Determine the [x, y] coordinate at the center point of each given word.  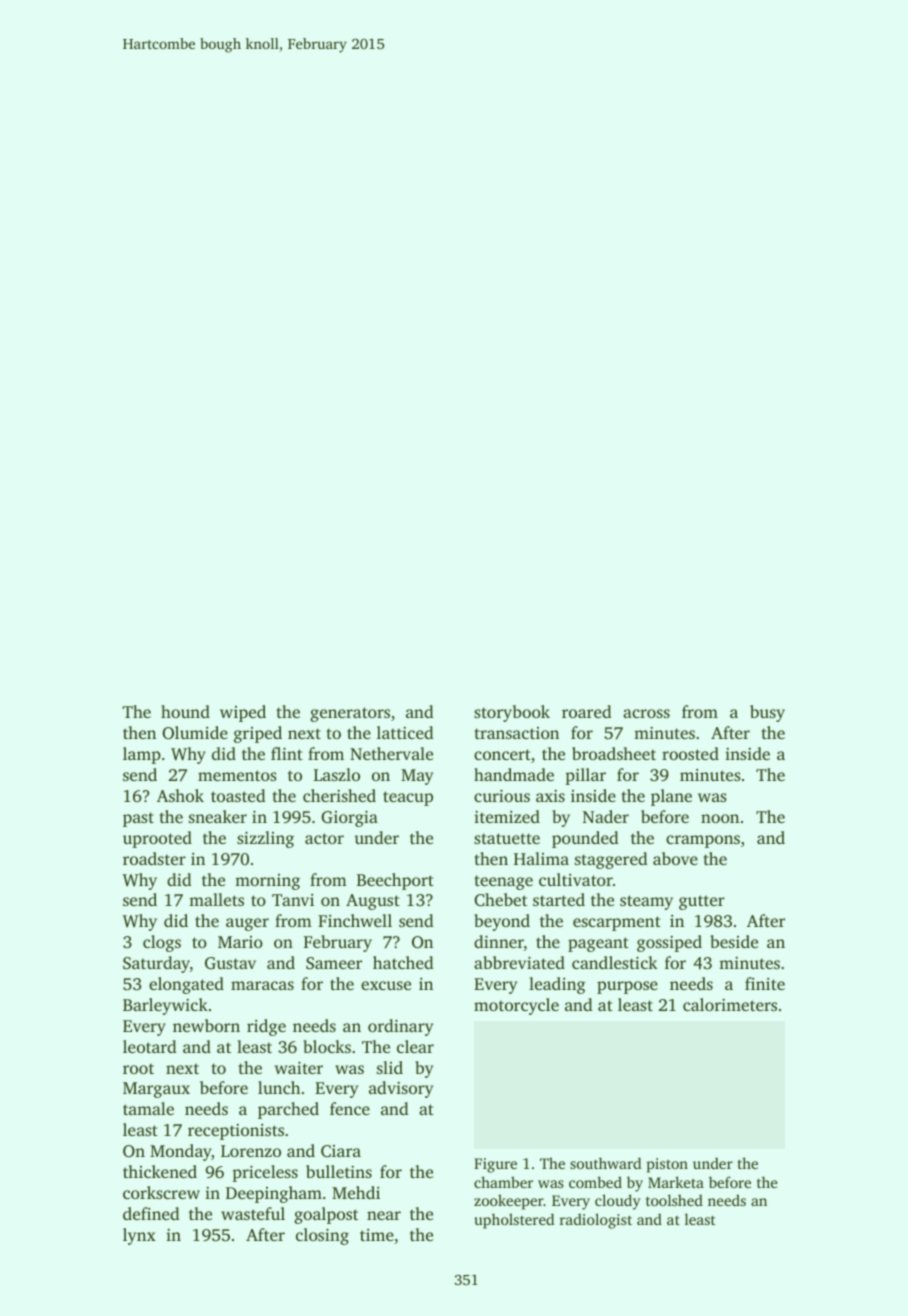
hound [185, 711]
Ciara [341, 1151]
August [373, 902]
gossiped [669, 943]
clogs [162, 943]
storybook [512, 713]
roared [587, 711]
